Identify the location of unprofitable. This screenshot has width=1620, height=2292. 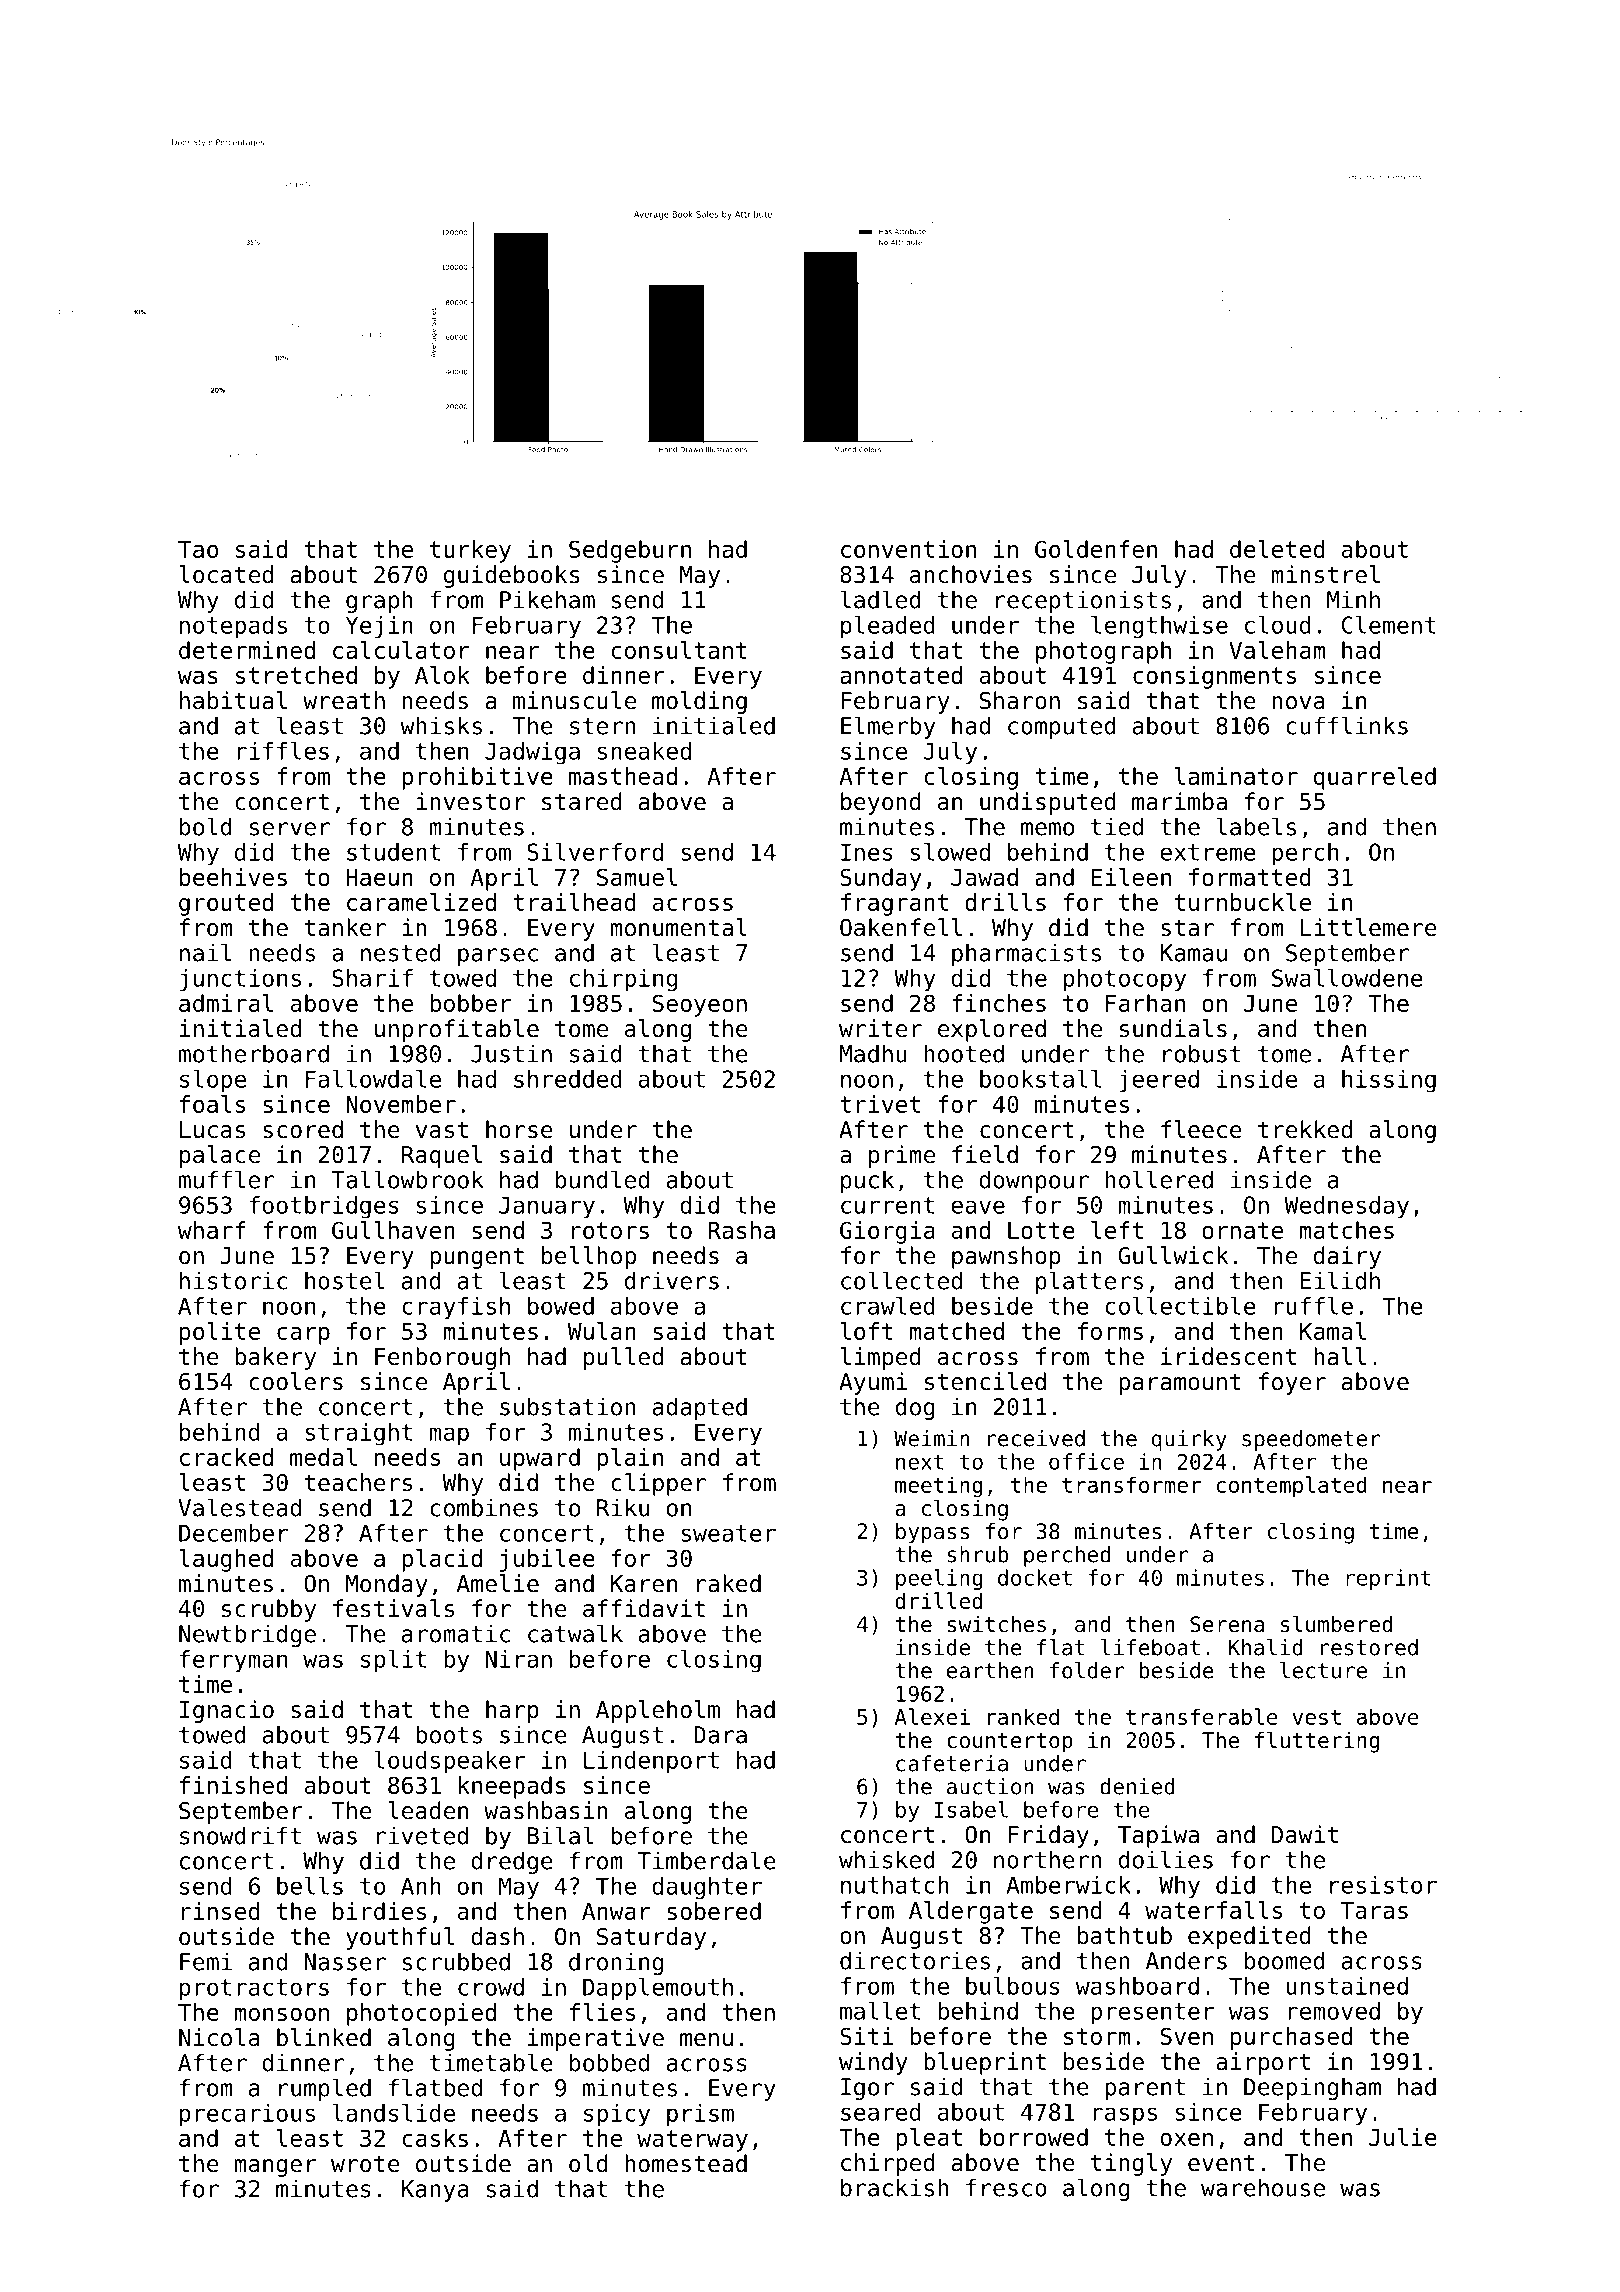
(457, 1030).
